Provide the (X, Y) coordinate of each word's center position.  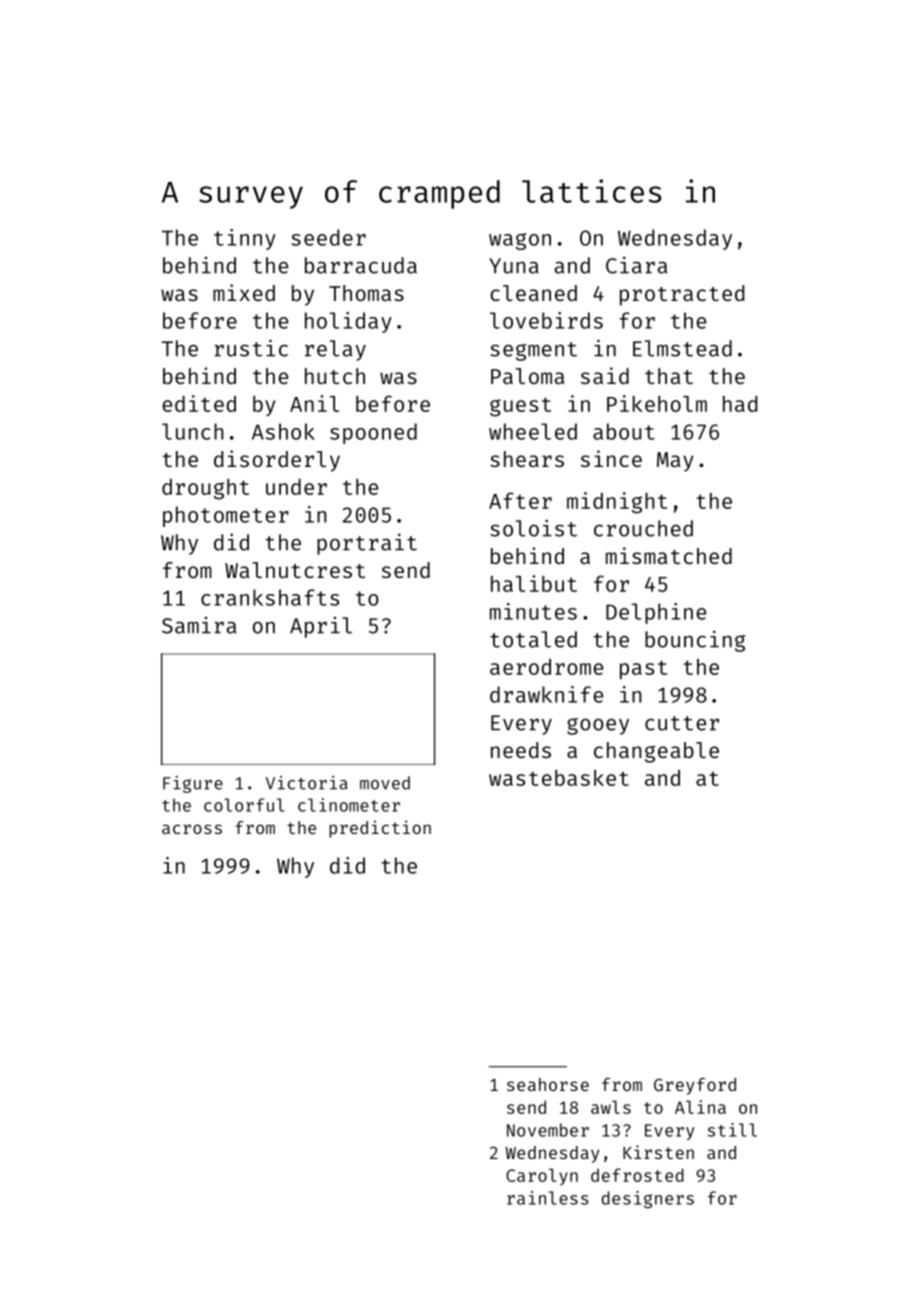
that (669, 376)
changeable (656, 752)
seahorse (548, 1084)
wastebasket (559, 777)
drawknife (546, 694)
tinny (245, 239)
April (321, 627)
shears (527, 459)
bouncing (695, 641)
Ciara (637, 265)
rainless (547, 1198)
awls (611, 1107)
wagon (520, 241)
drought (205, 489)
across (192, 829)
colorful (244, 805)
